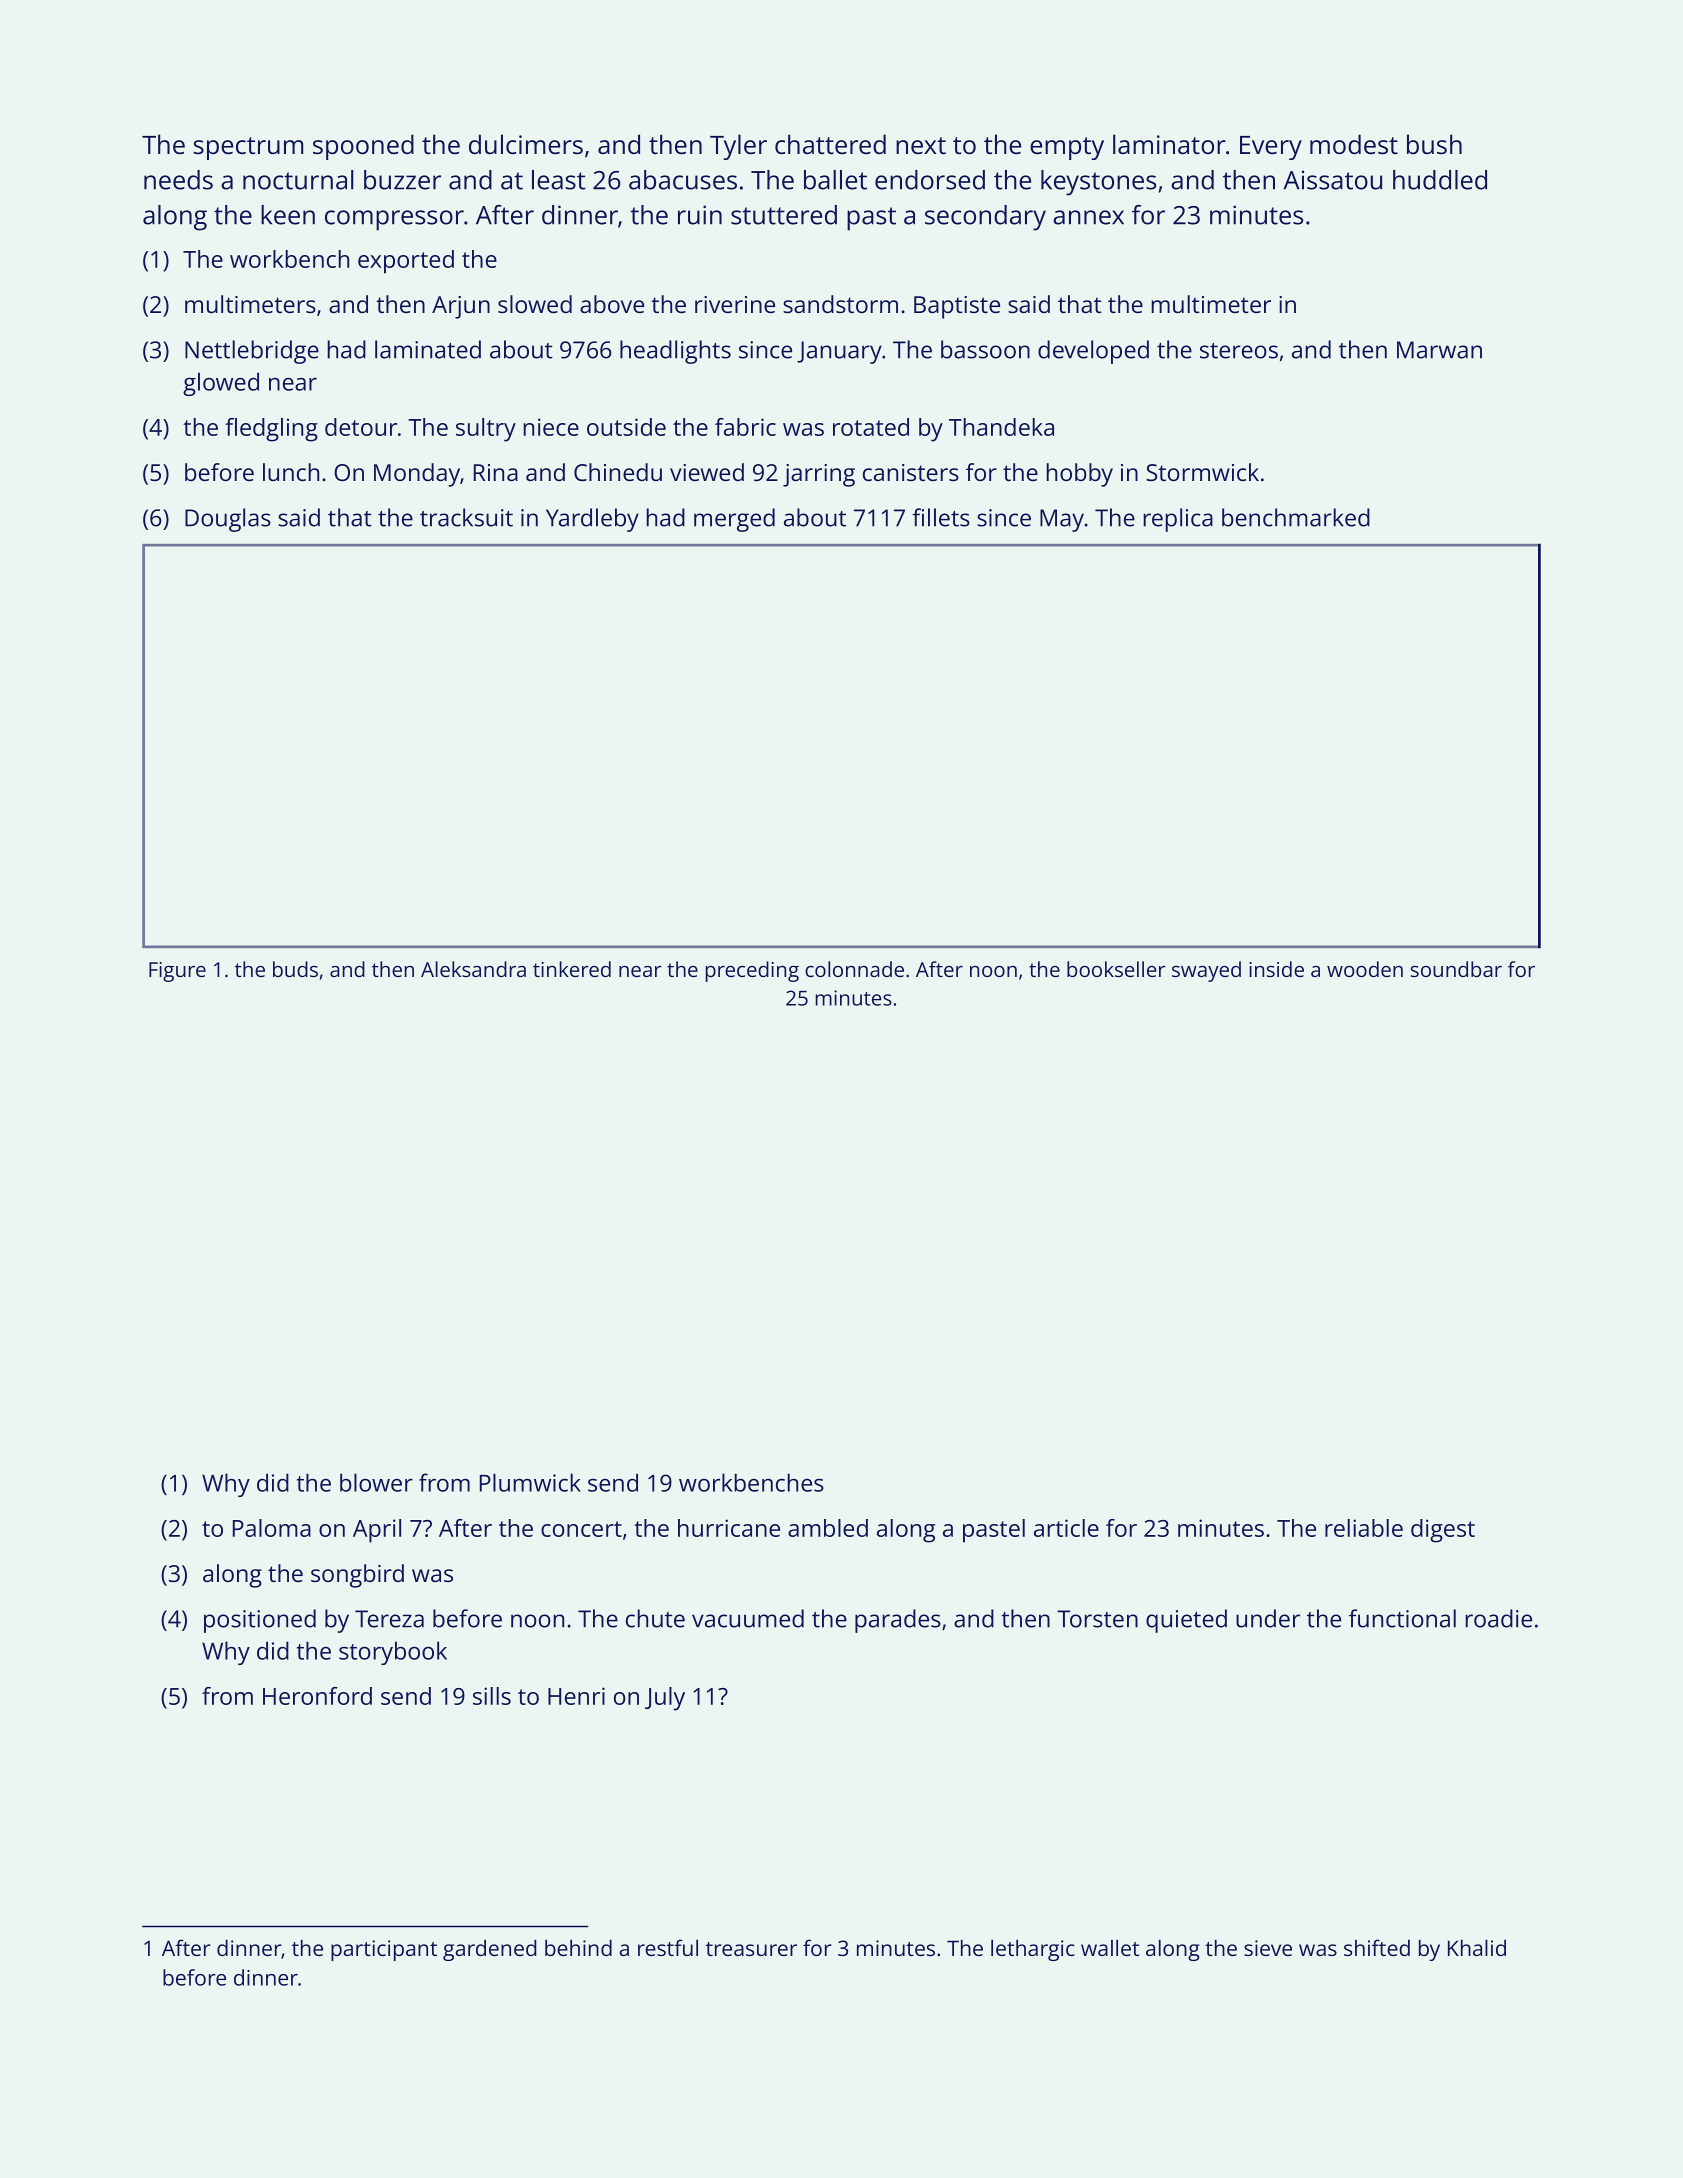 Image resolution: width=1683 pixels, height=2178 pixels. What do you see at coordinates (1364, 1528) in the document?
I see `reliable` at bounding box center [1364, 1528].
